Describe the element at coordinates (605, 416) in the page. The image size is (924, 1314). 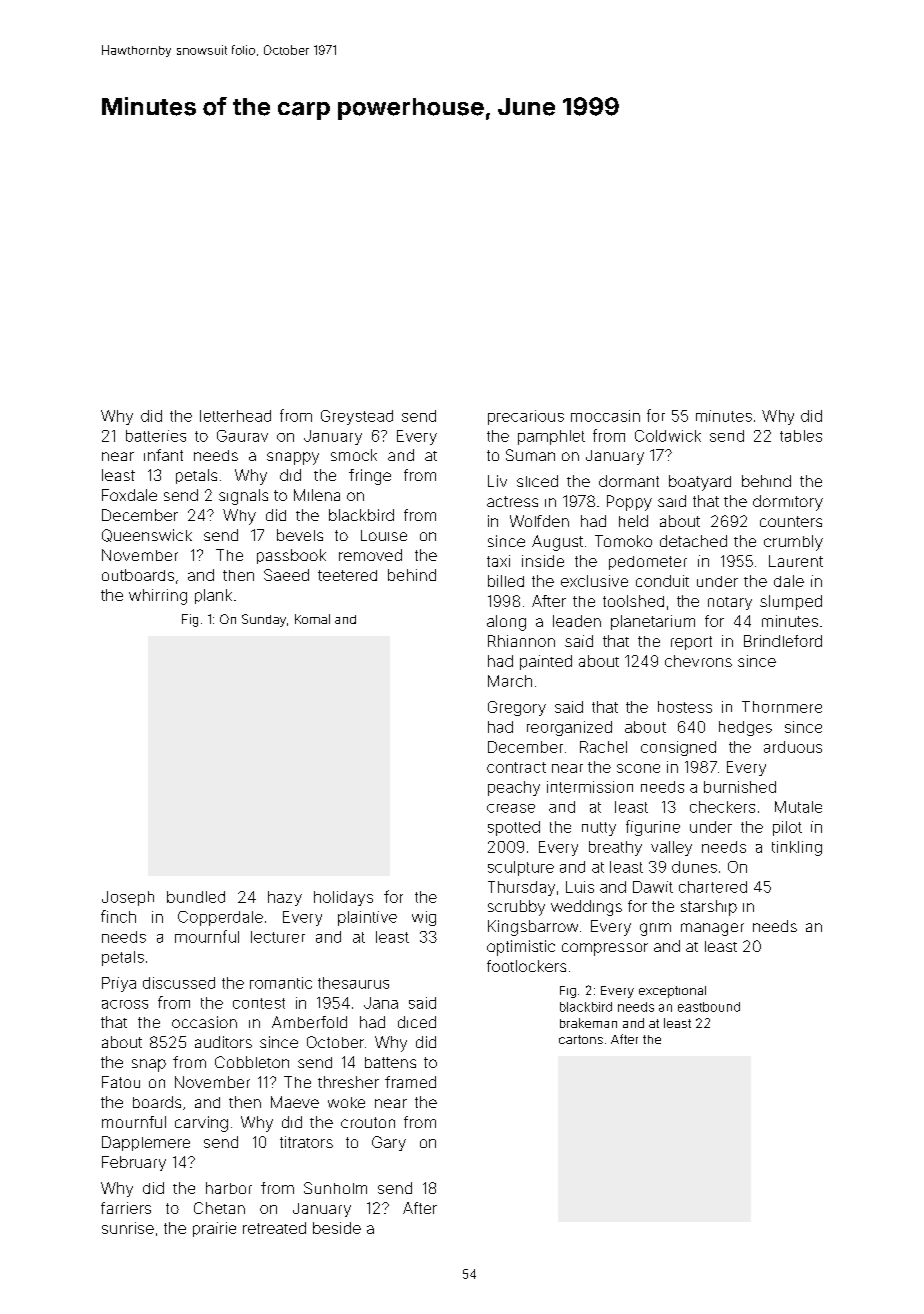
I see `moccasin` at that location.
